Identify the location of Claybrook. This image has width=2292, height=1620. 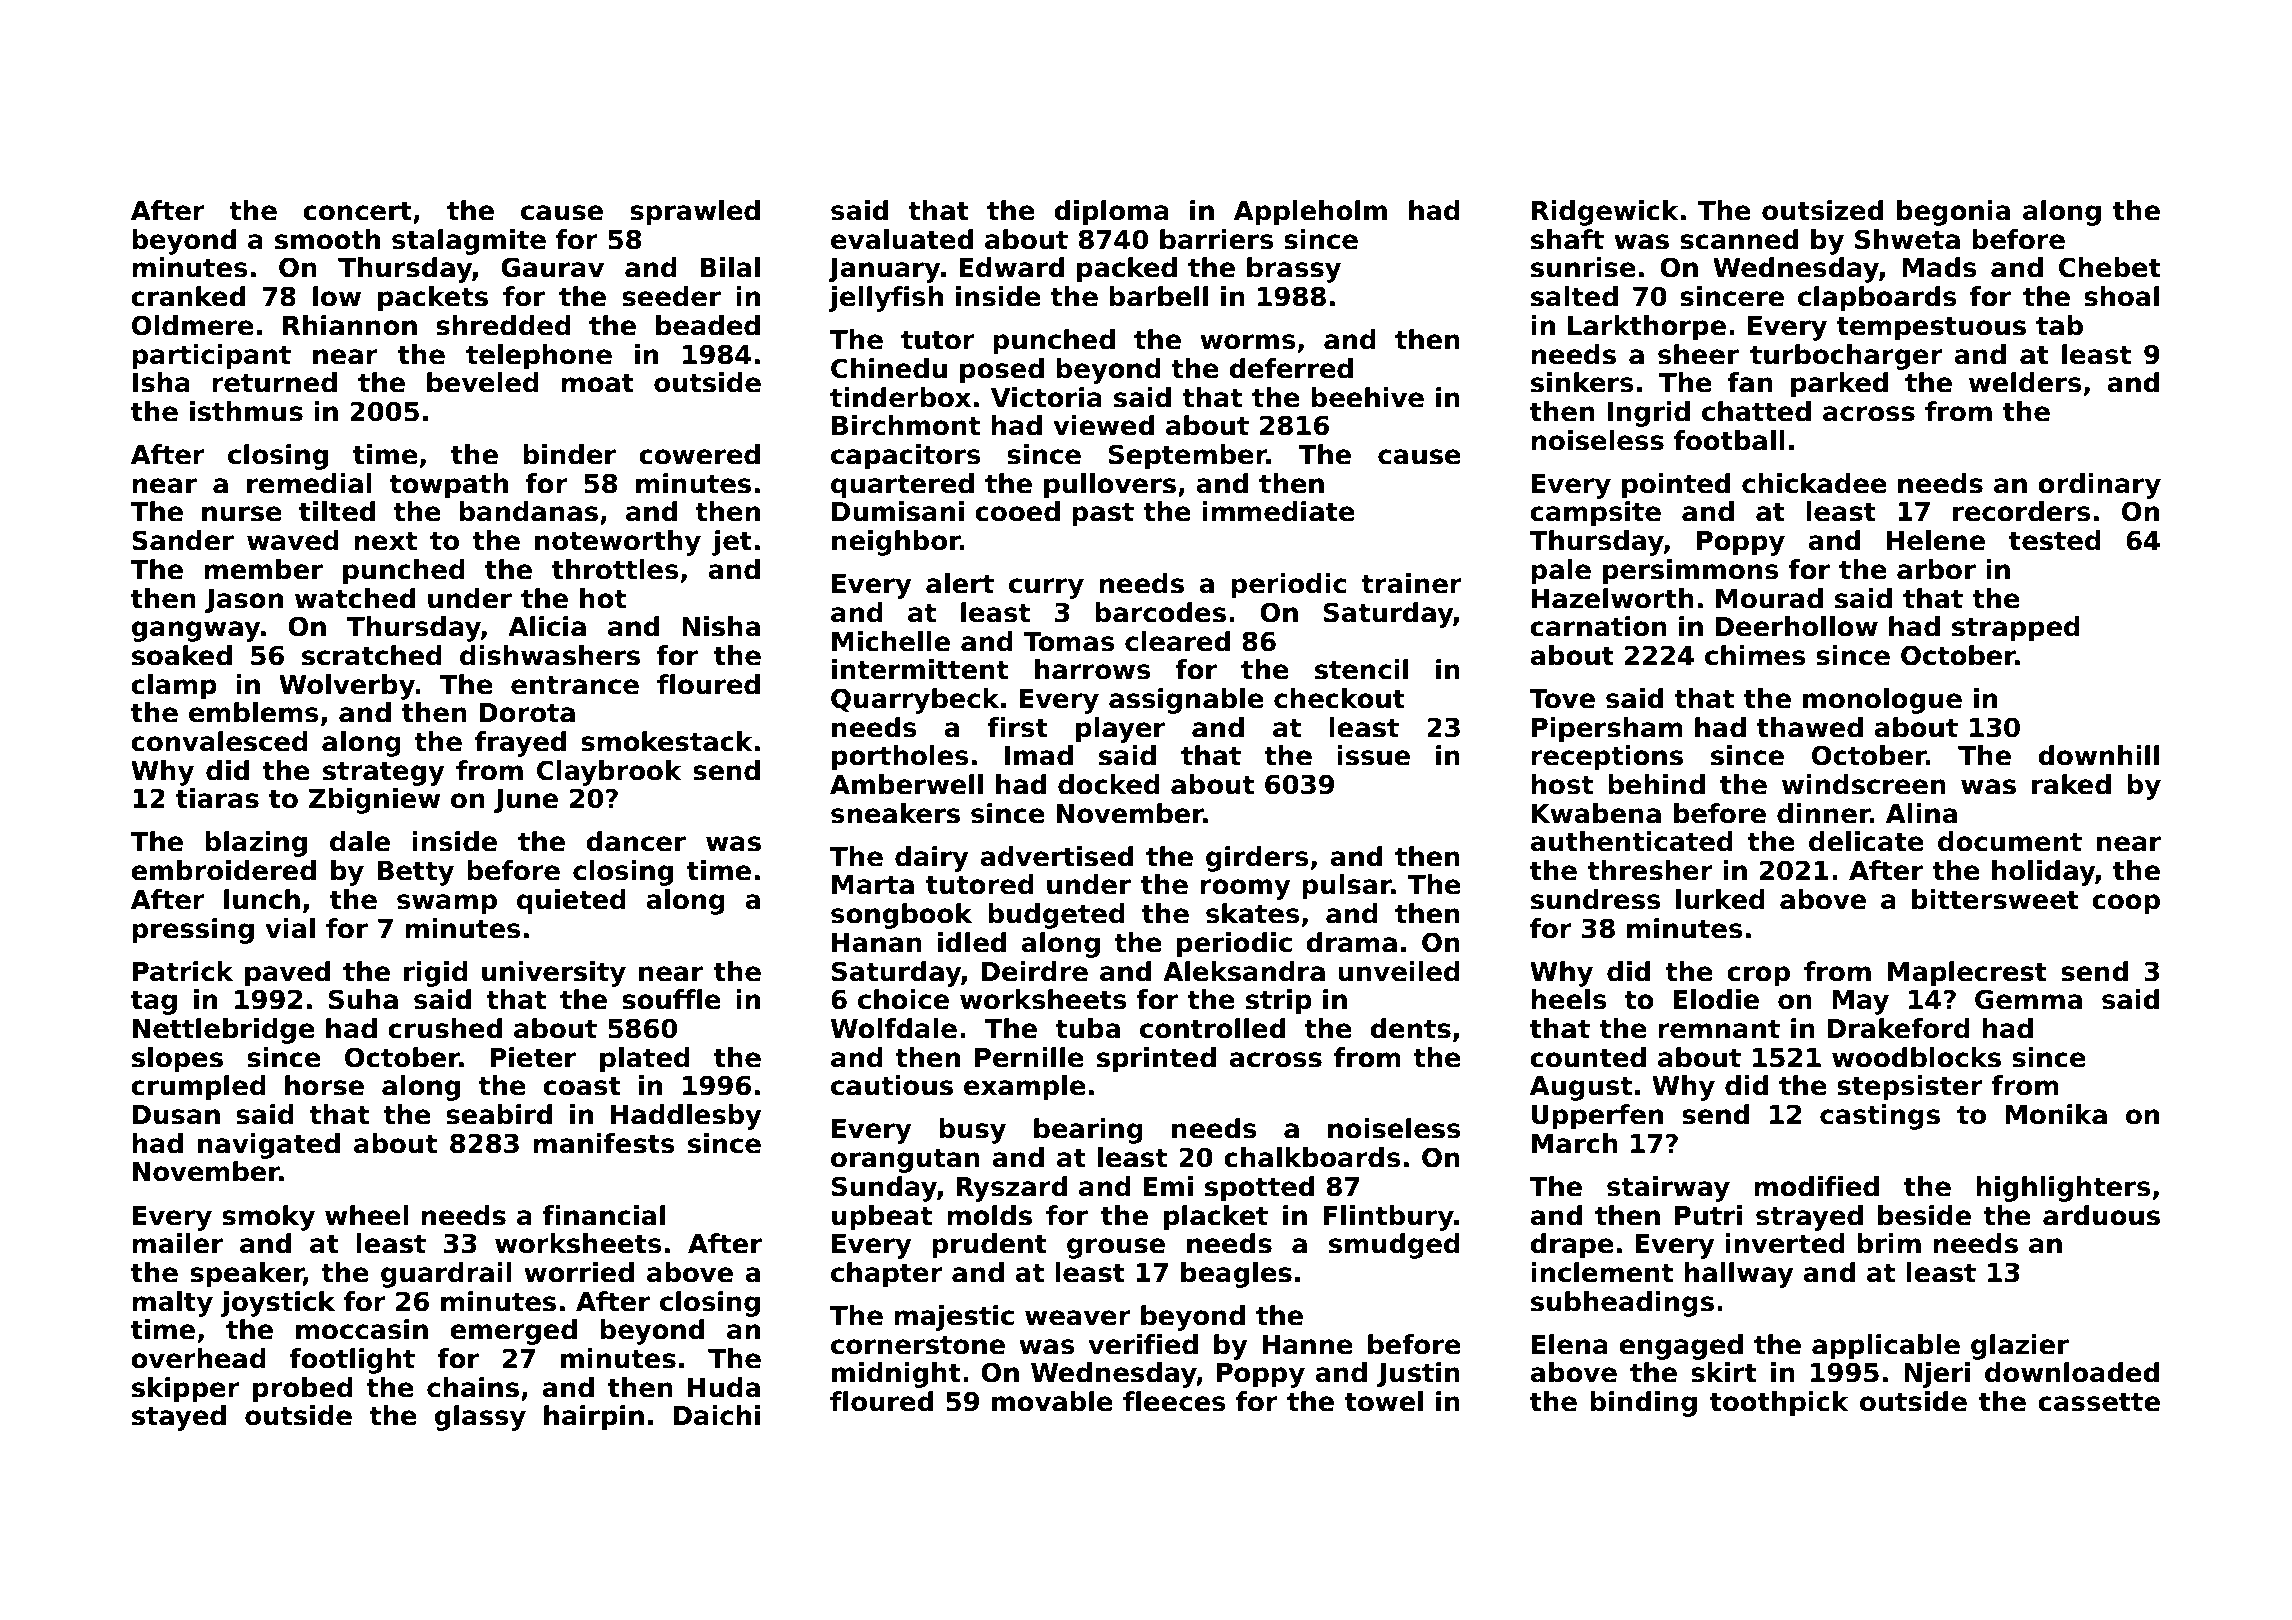
(609, 773).
